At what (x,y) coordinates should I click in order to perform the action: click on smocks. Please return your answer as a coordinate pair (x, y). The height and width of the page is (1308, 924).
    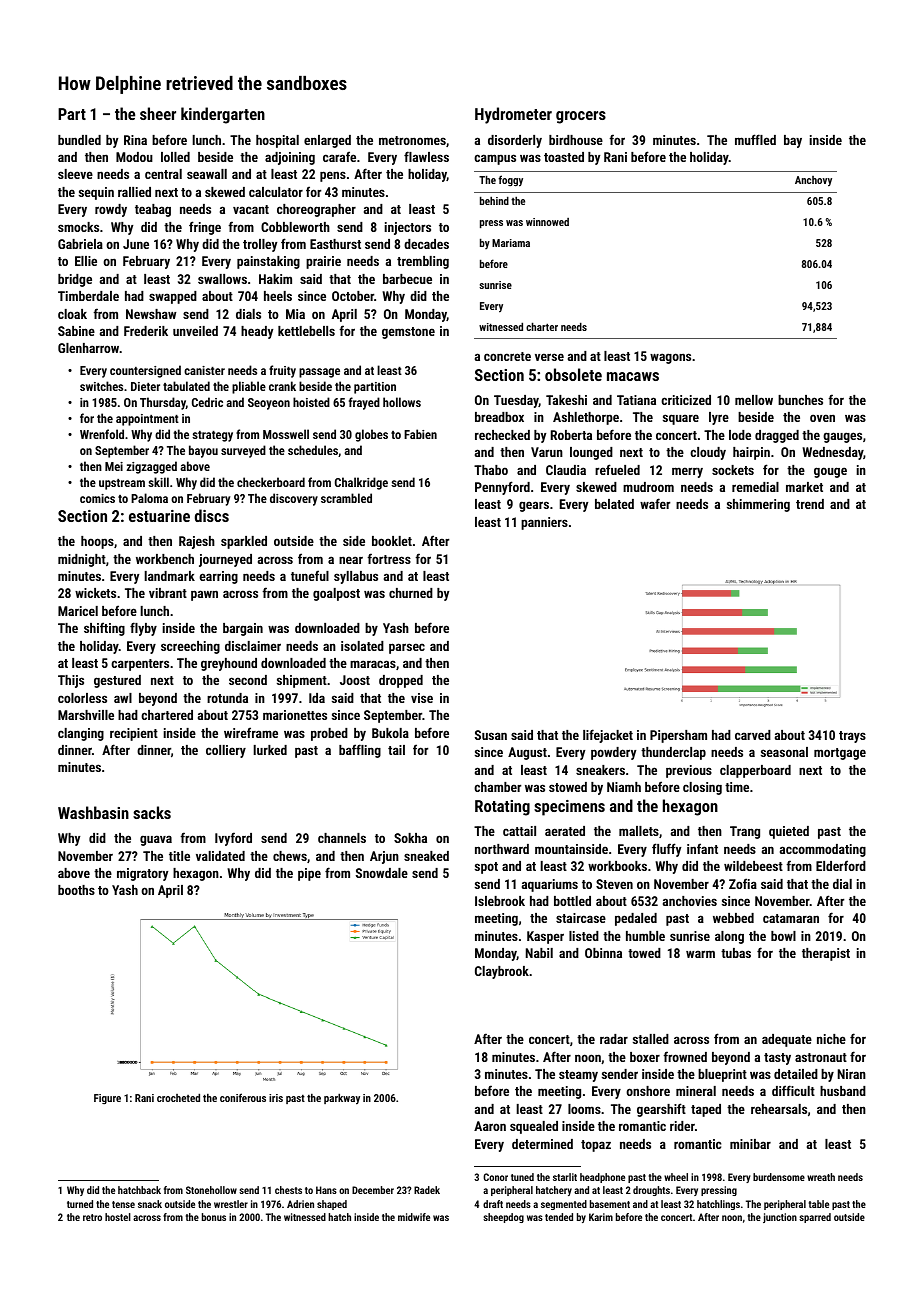
    Looking at the image, I should click on (78, 227).
